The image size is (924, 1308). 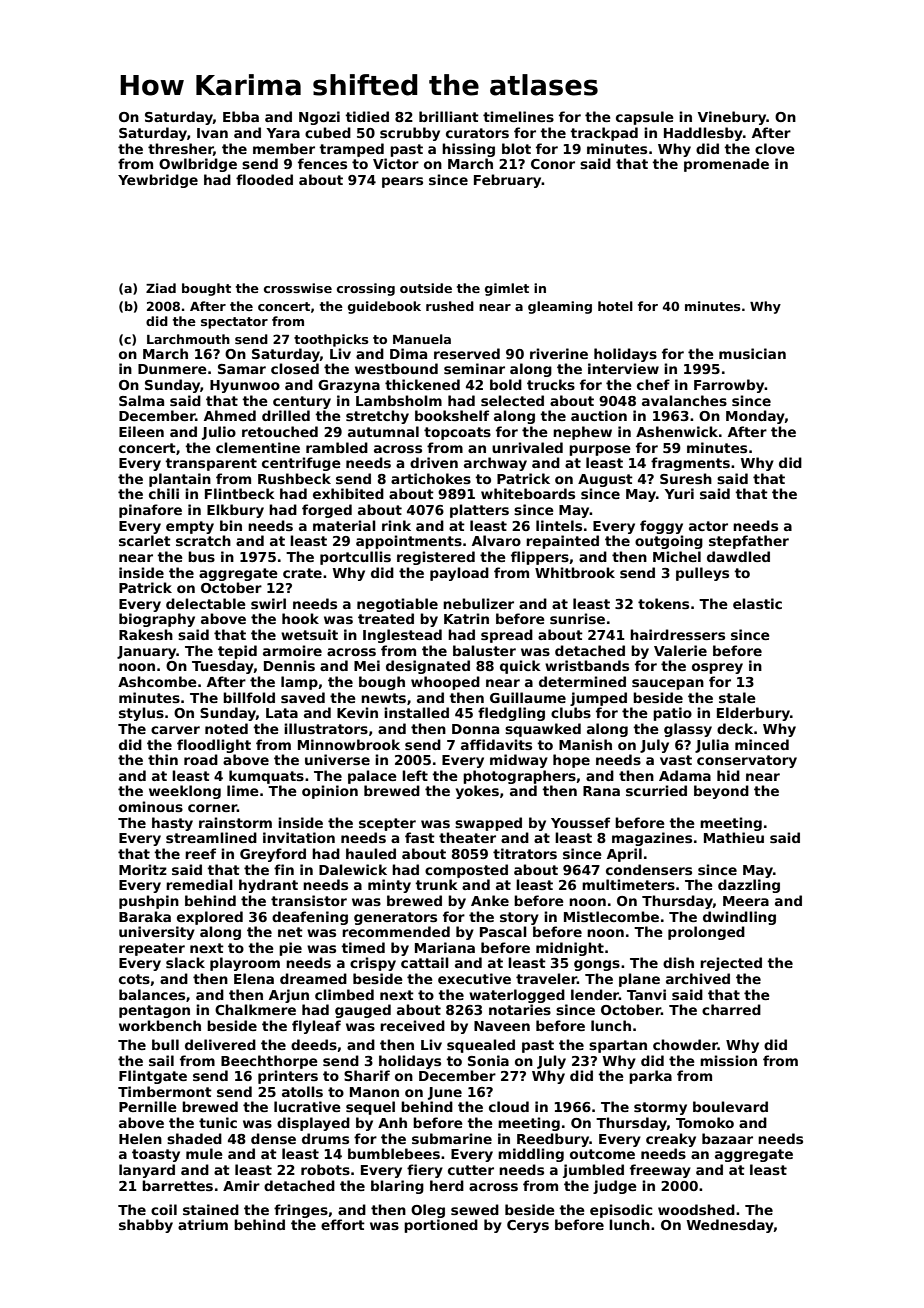 What do you see at coordinates (268, 603) in the document?
I see `swirl` at bounding box center [268, 603].
